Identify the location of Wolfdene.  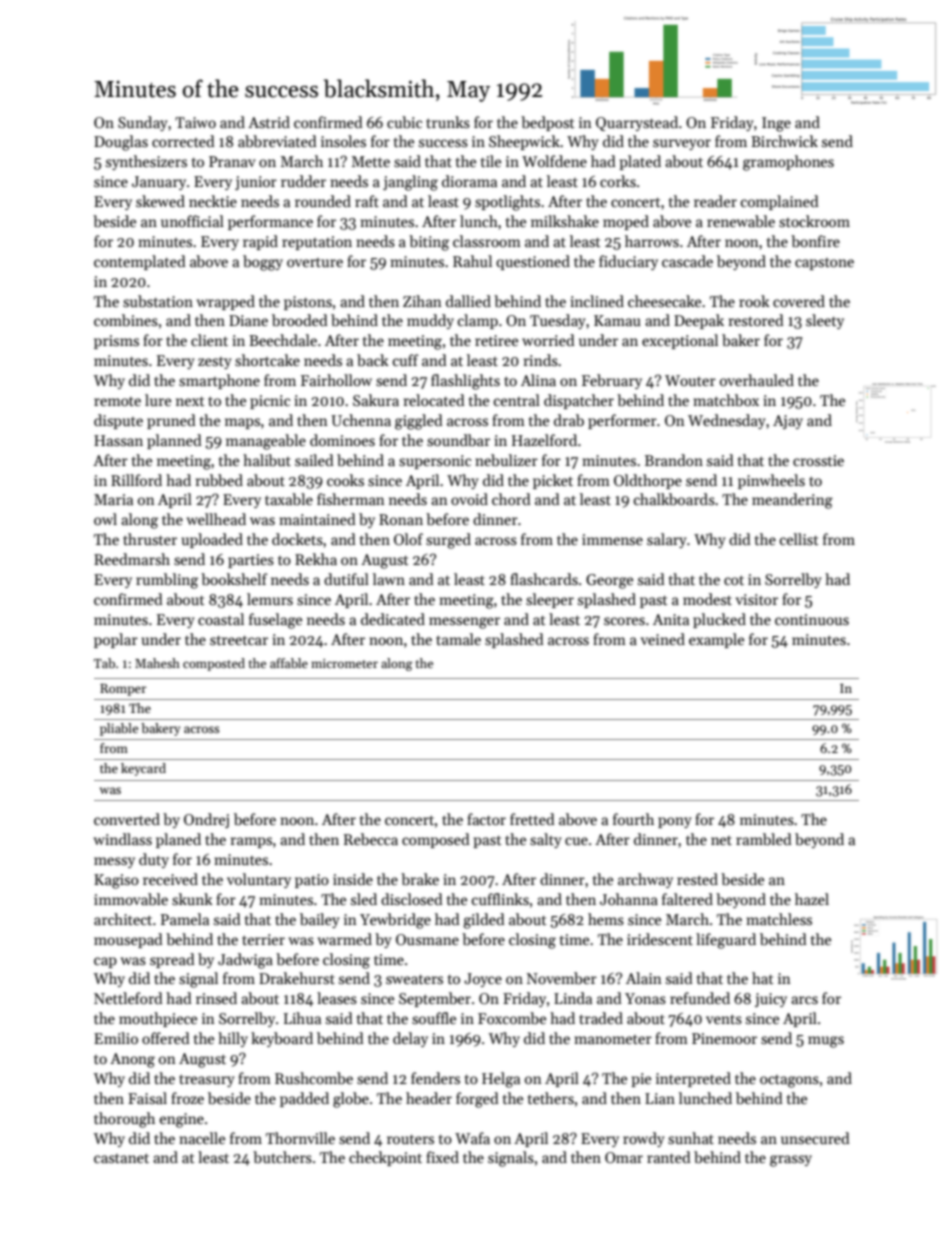
(554, 161).
